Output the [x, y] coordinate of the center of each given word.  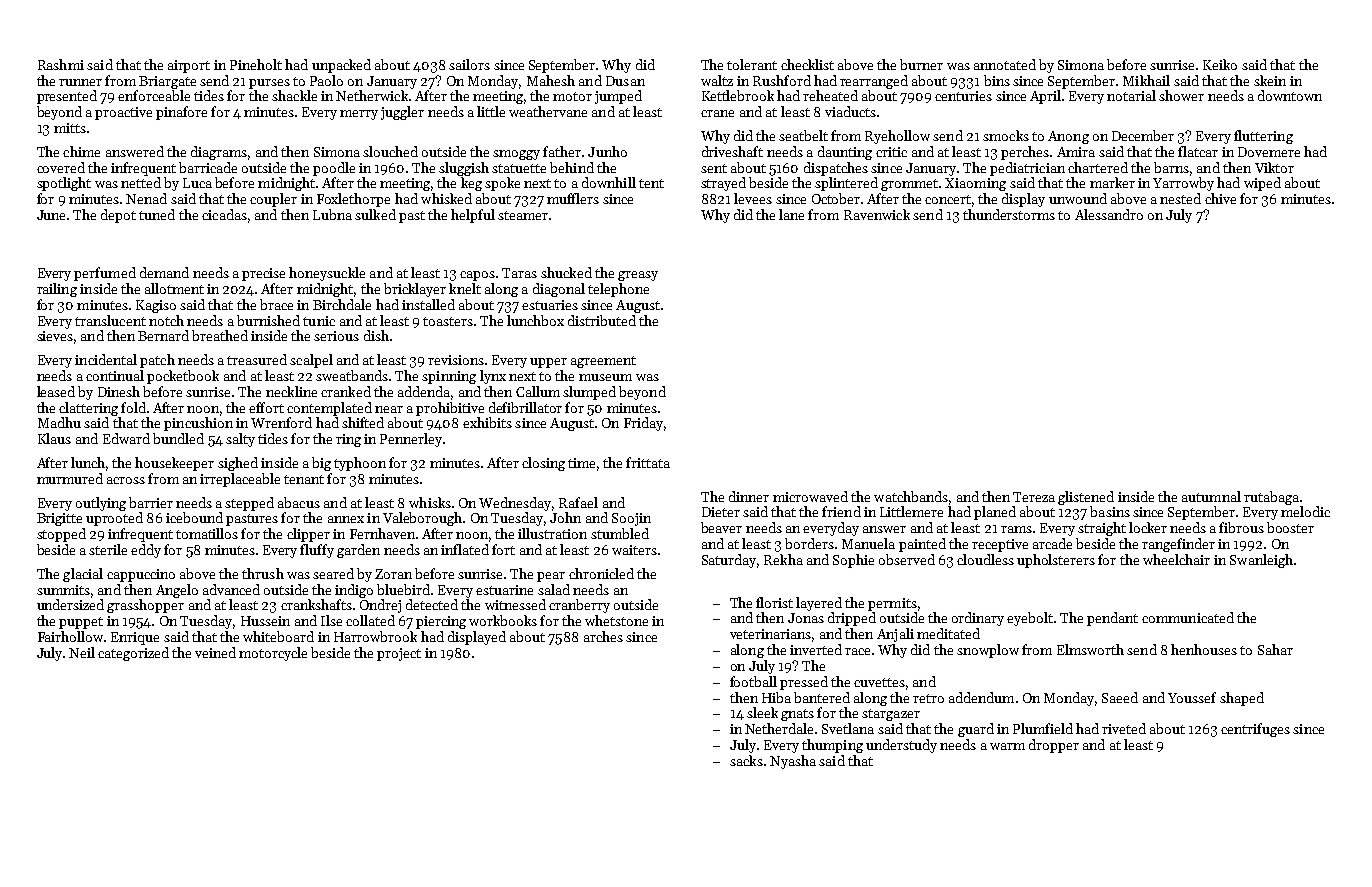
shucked [566, 272]
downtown [1290, 95]
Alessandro [1109, 214]
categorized [133, 654]
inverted [816, 649]
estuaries [550, 305]
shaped [1242, 699]
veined [215, 652]
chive [1220, 198]
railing [57, 290]
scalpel [311, 361]
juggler [402, 113]
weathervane [548, 111]
